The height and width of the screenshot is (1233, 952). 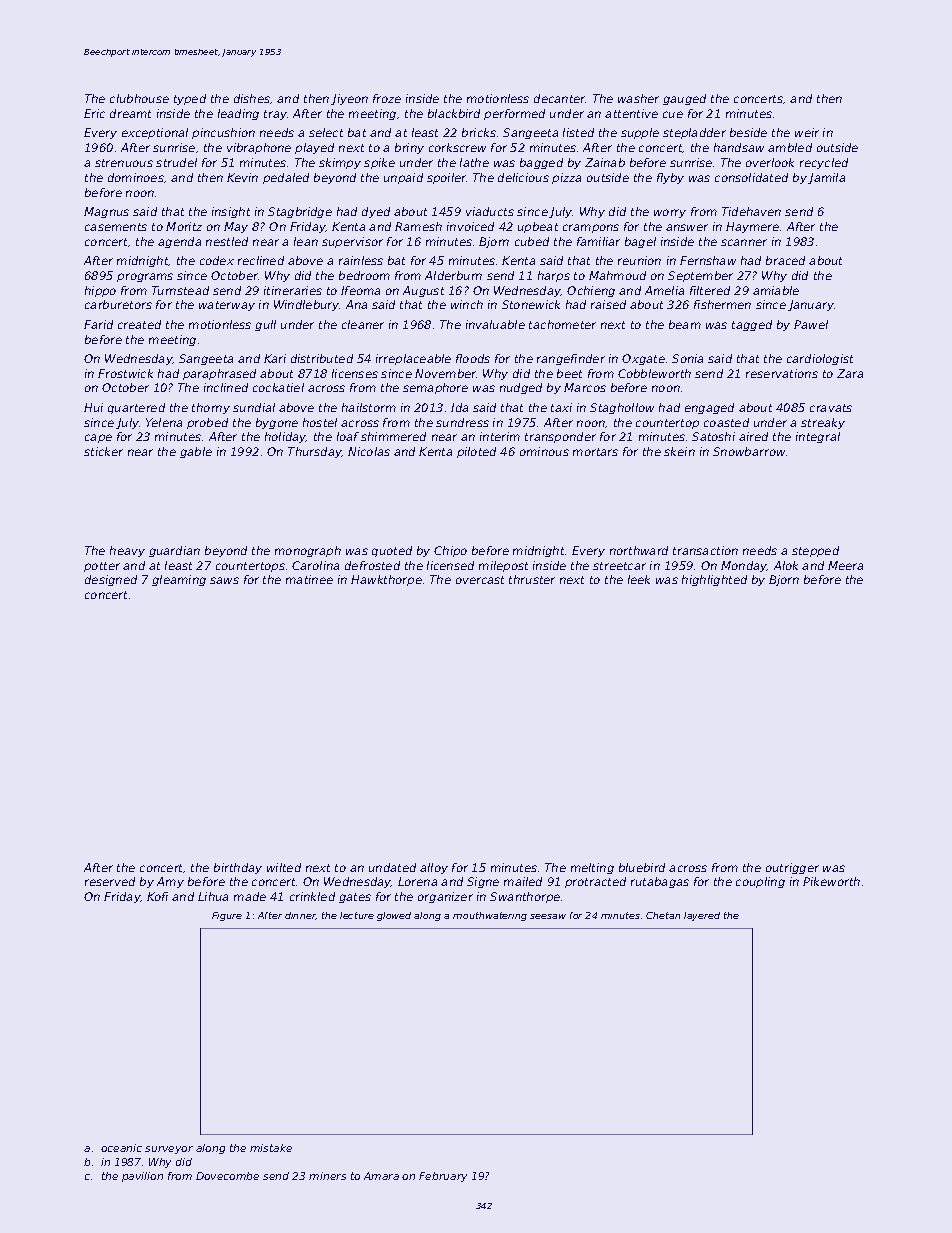 I want to click on ominous, so click(x=544, y=451).
